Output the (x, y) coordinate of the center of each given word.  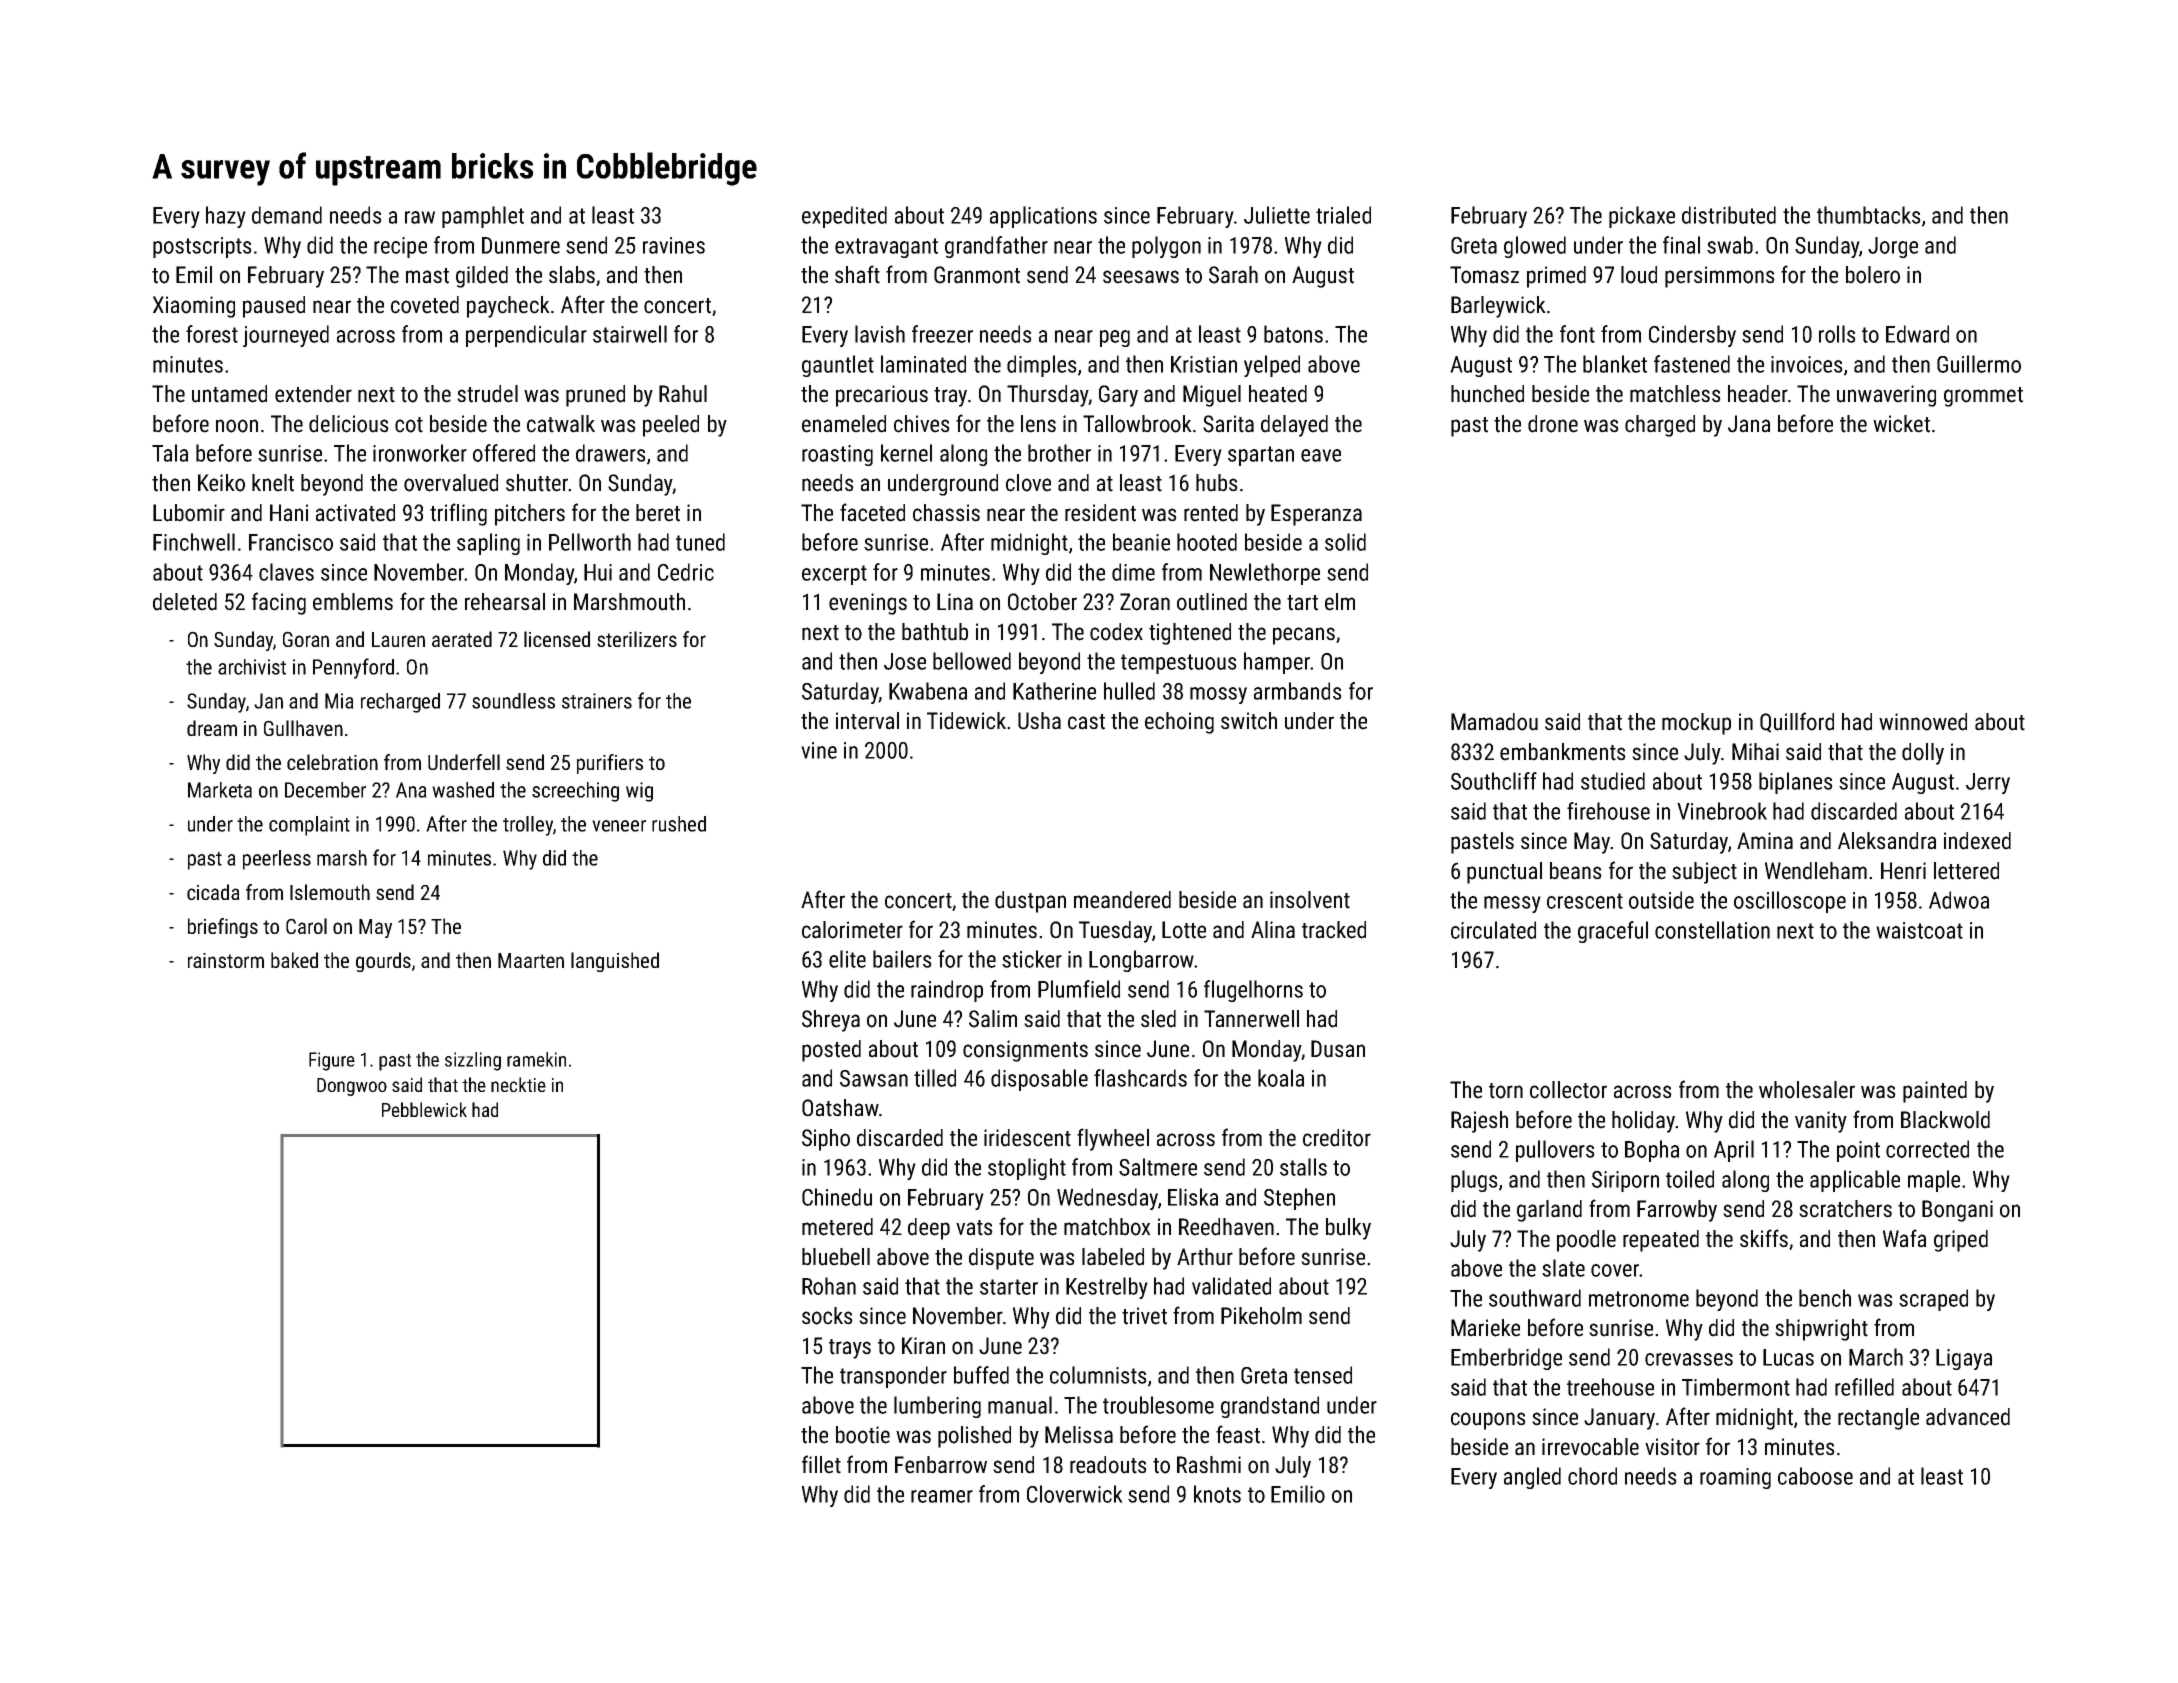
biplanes (1796, 783)
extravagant (886, 248)
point (1858, 1151)
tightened (1190, 634)
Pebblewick (424, 1109)
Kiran (923, 1346)
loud (1639, 275)
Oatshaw (840, 1108)
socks (827, 1316)
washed (463, 790)
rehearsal (505, 602)
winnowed (1923, 722)
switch (1249, 721)
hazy (226, 217)
